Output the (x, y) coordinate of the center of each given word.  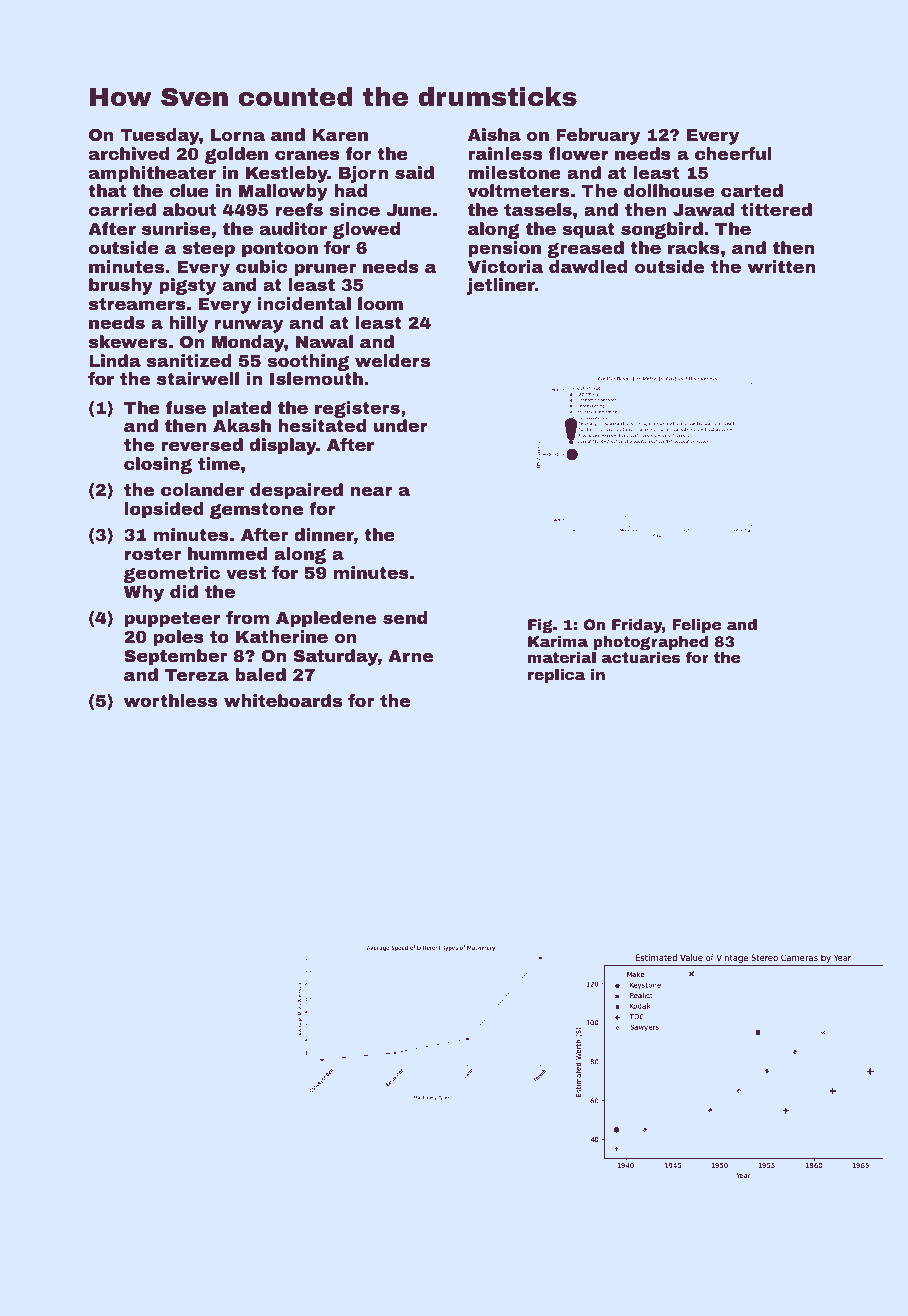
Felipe (696, 626)
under (401, 425)
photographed (650, 643)
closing (158, 465)
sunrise (176, 228)
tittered (776, 209)
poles (179, 638)
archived (129, 153)
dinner (324, 534)
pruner (325, 270)
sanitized (189, 360)
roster (153, 554)
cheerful (733, 153)
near (372, 491)
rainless (505, 153)
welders (392, 360)
